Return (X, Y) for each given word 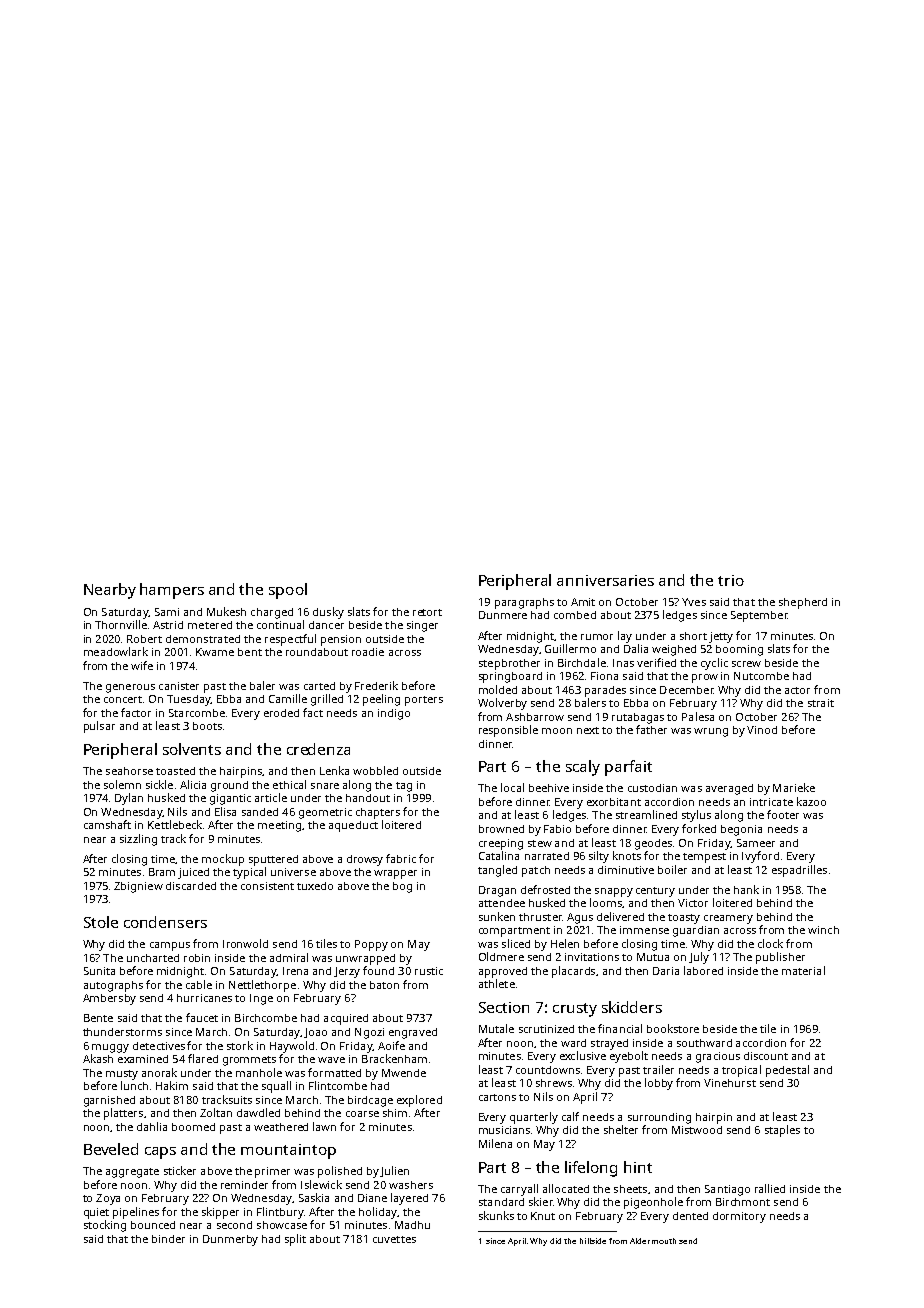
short (693, 636)
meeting (279, 826)
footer (783, 814)
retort (427, 612)
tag (404, 787)
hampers (172, 591)
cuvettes (394, 1239)
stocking (105, 1226)
